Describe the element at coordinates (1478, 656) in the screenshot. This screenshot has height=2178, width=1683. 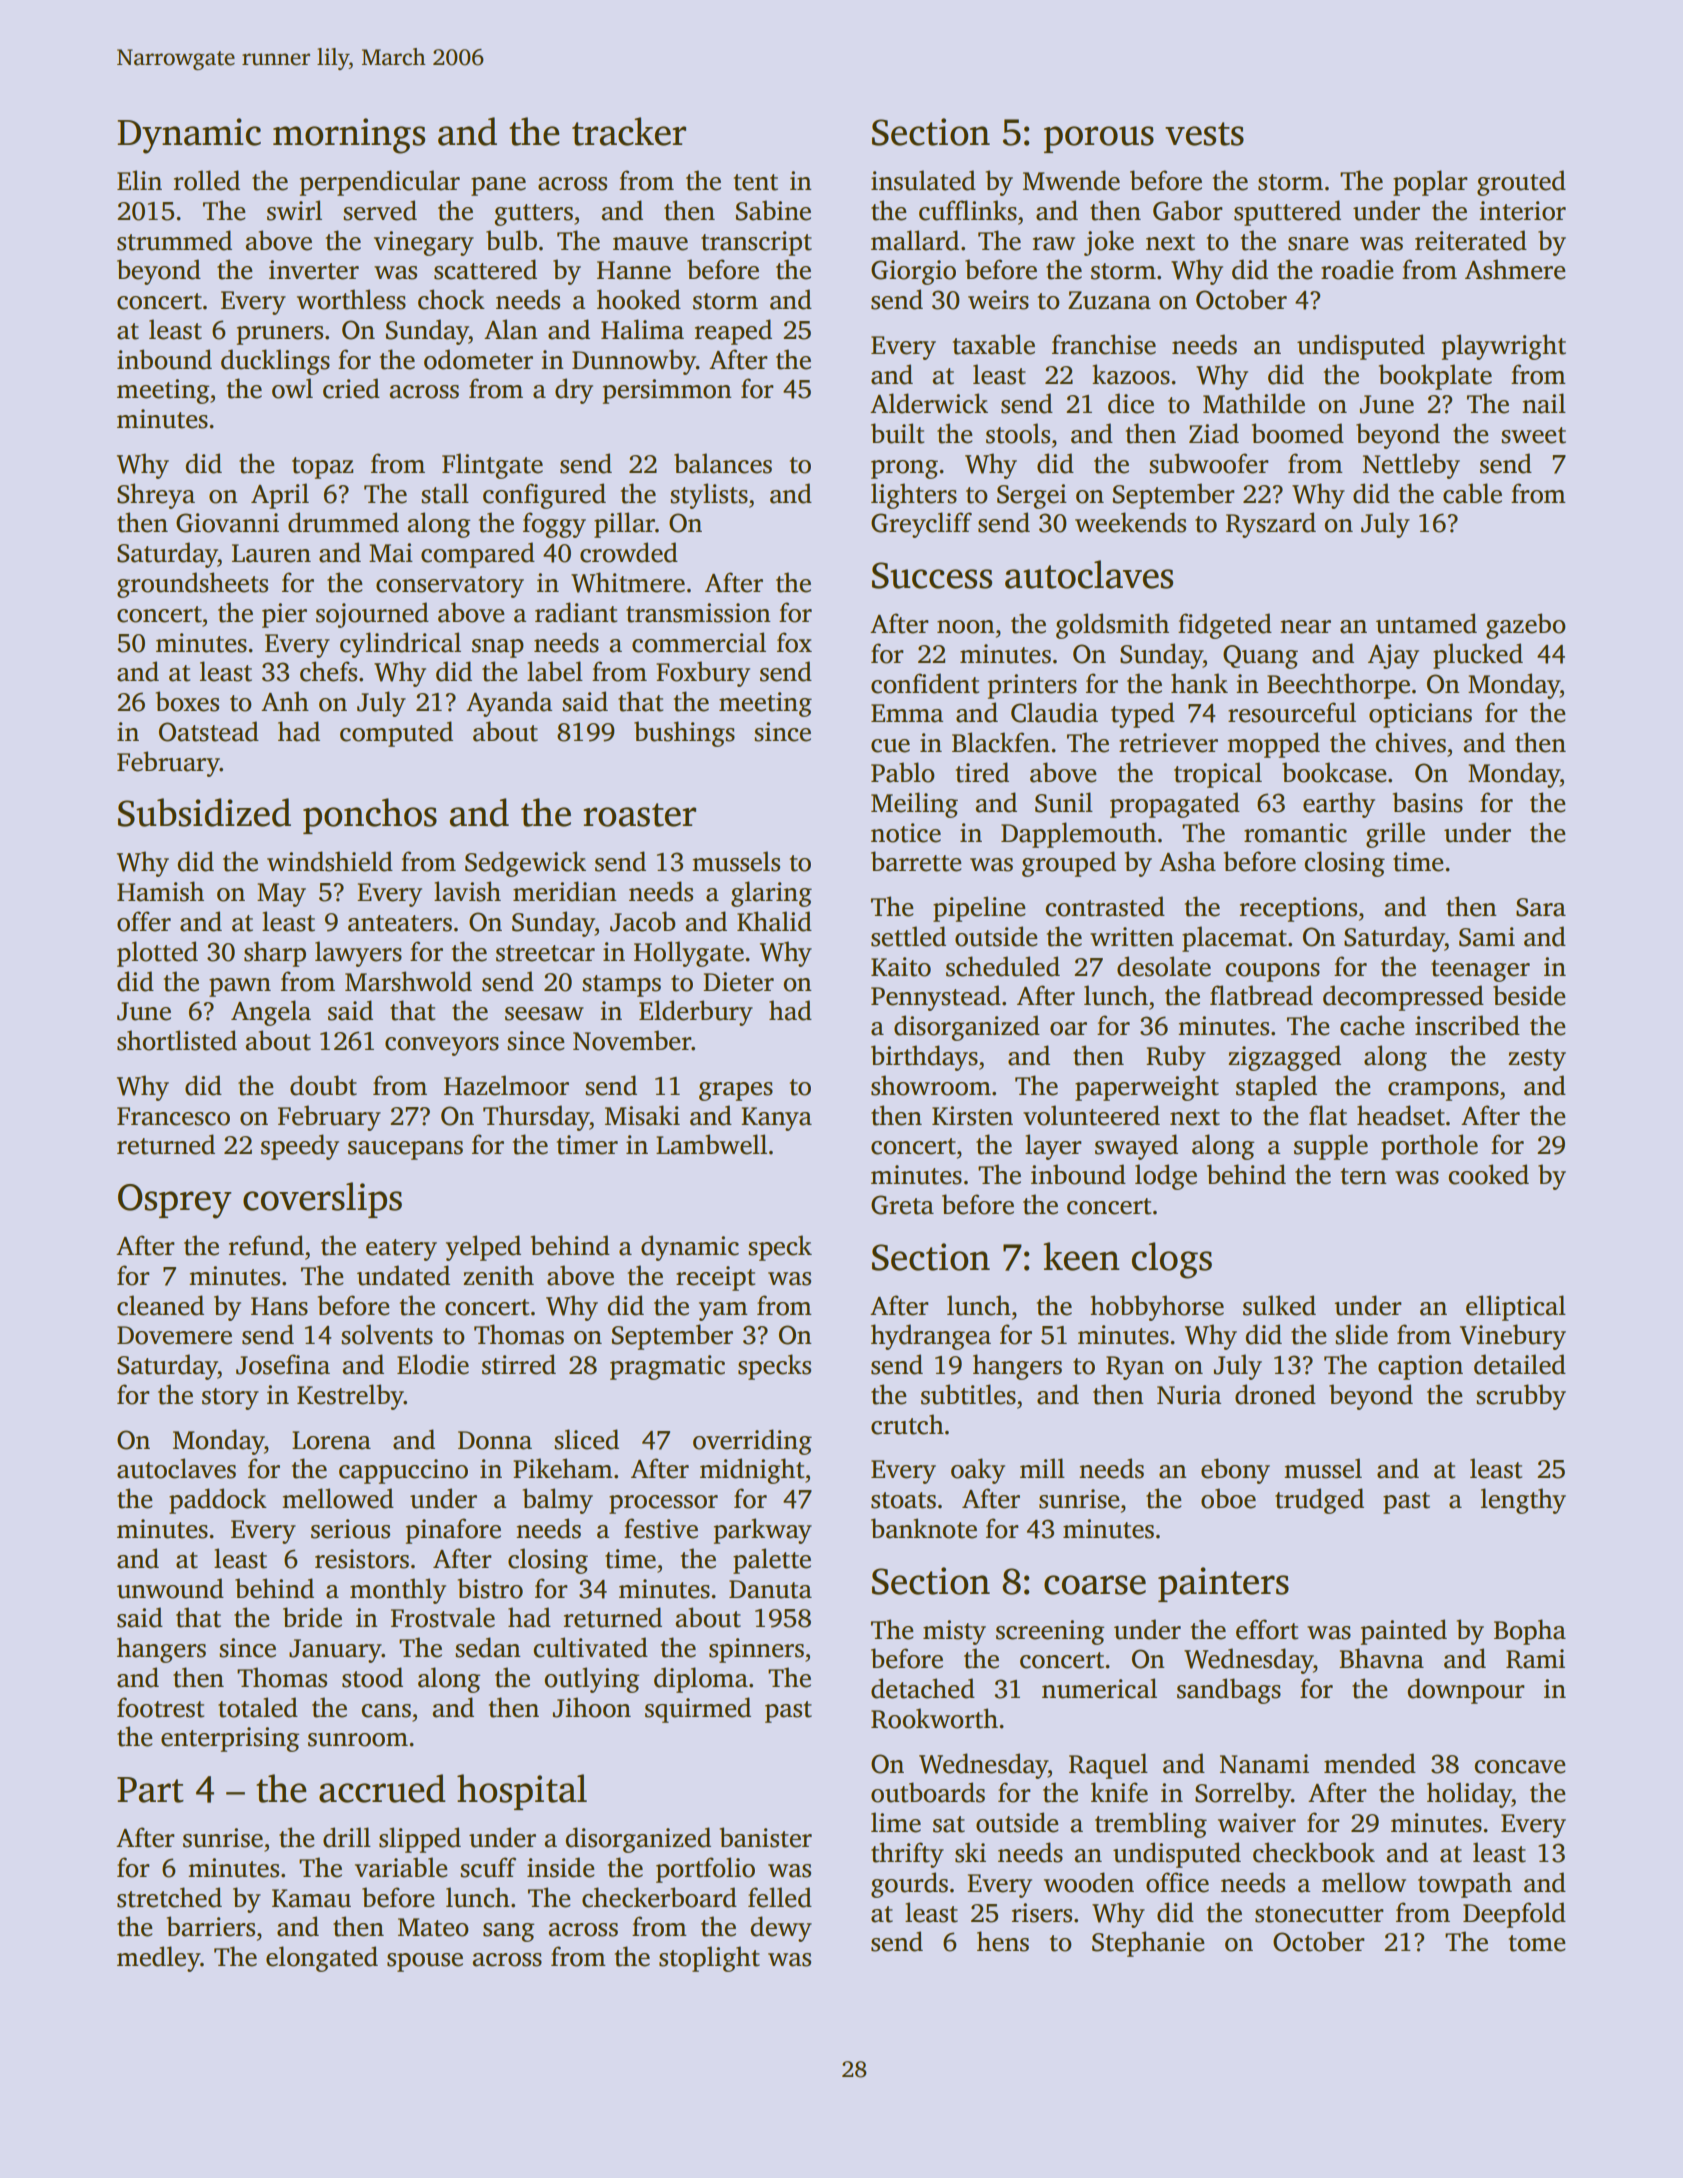
I see `plucked` at that location.
